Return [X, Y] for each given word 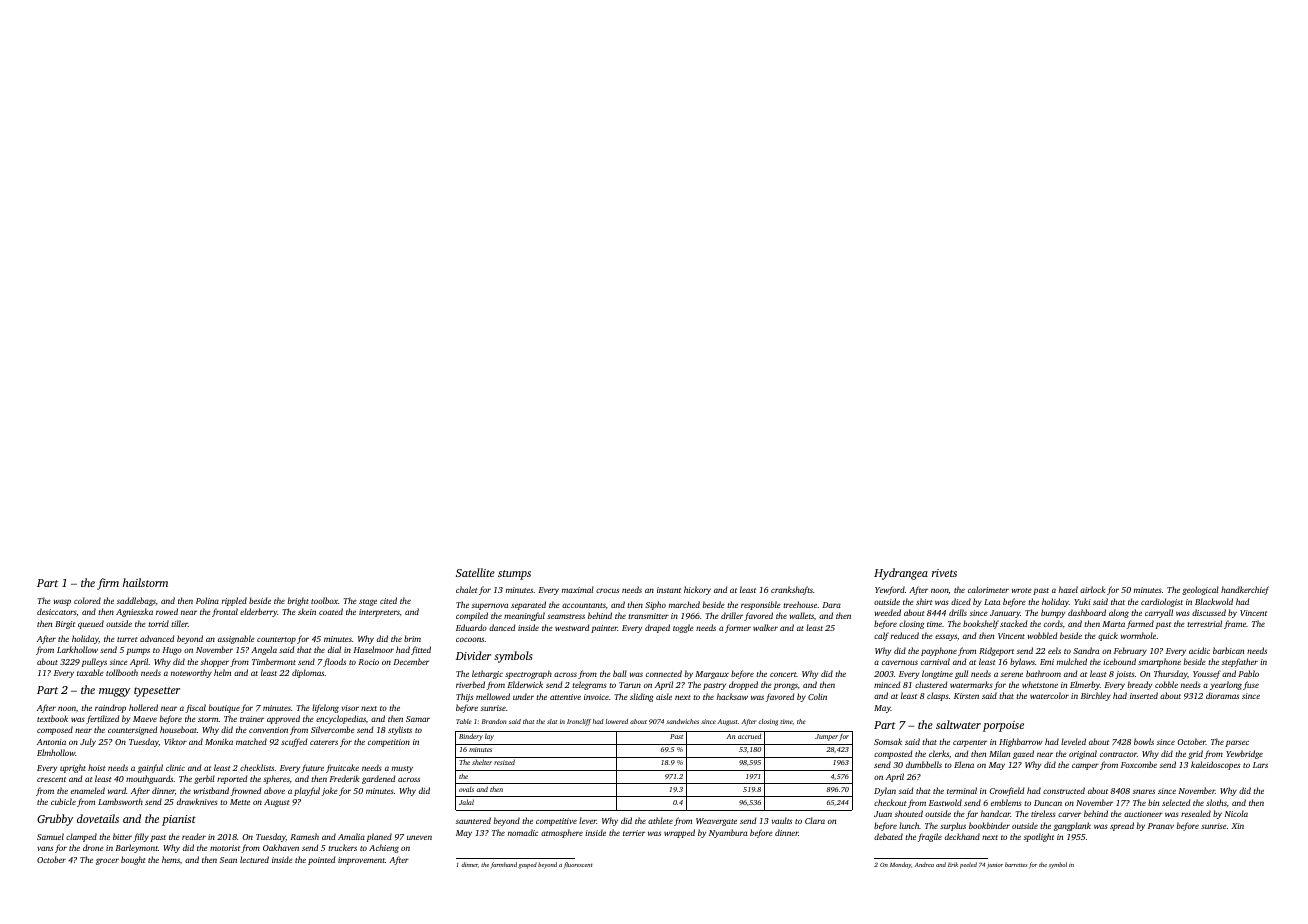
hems [171, 859]
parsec [1237, 743]
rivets [944, 573]
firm [108, 584]
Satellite [475, 572]
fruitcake [342, 768]
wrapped [679, 833]
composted [893, 754]
